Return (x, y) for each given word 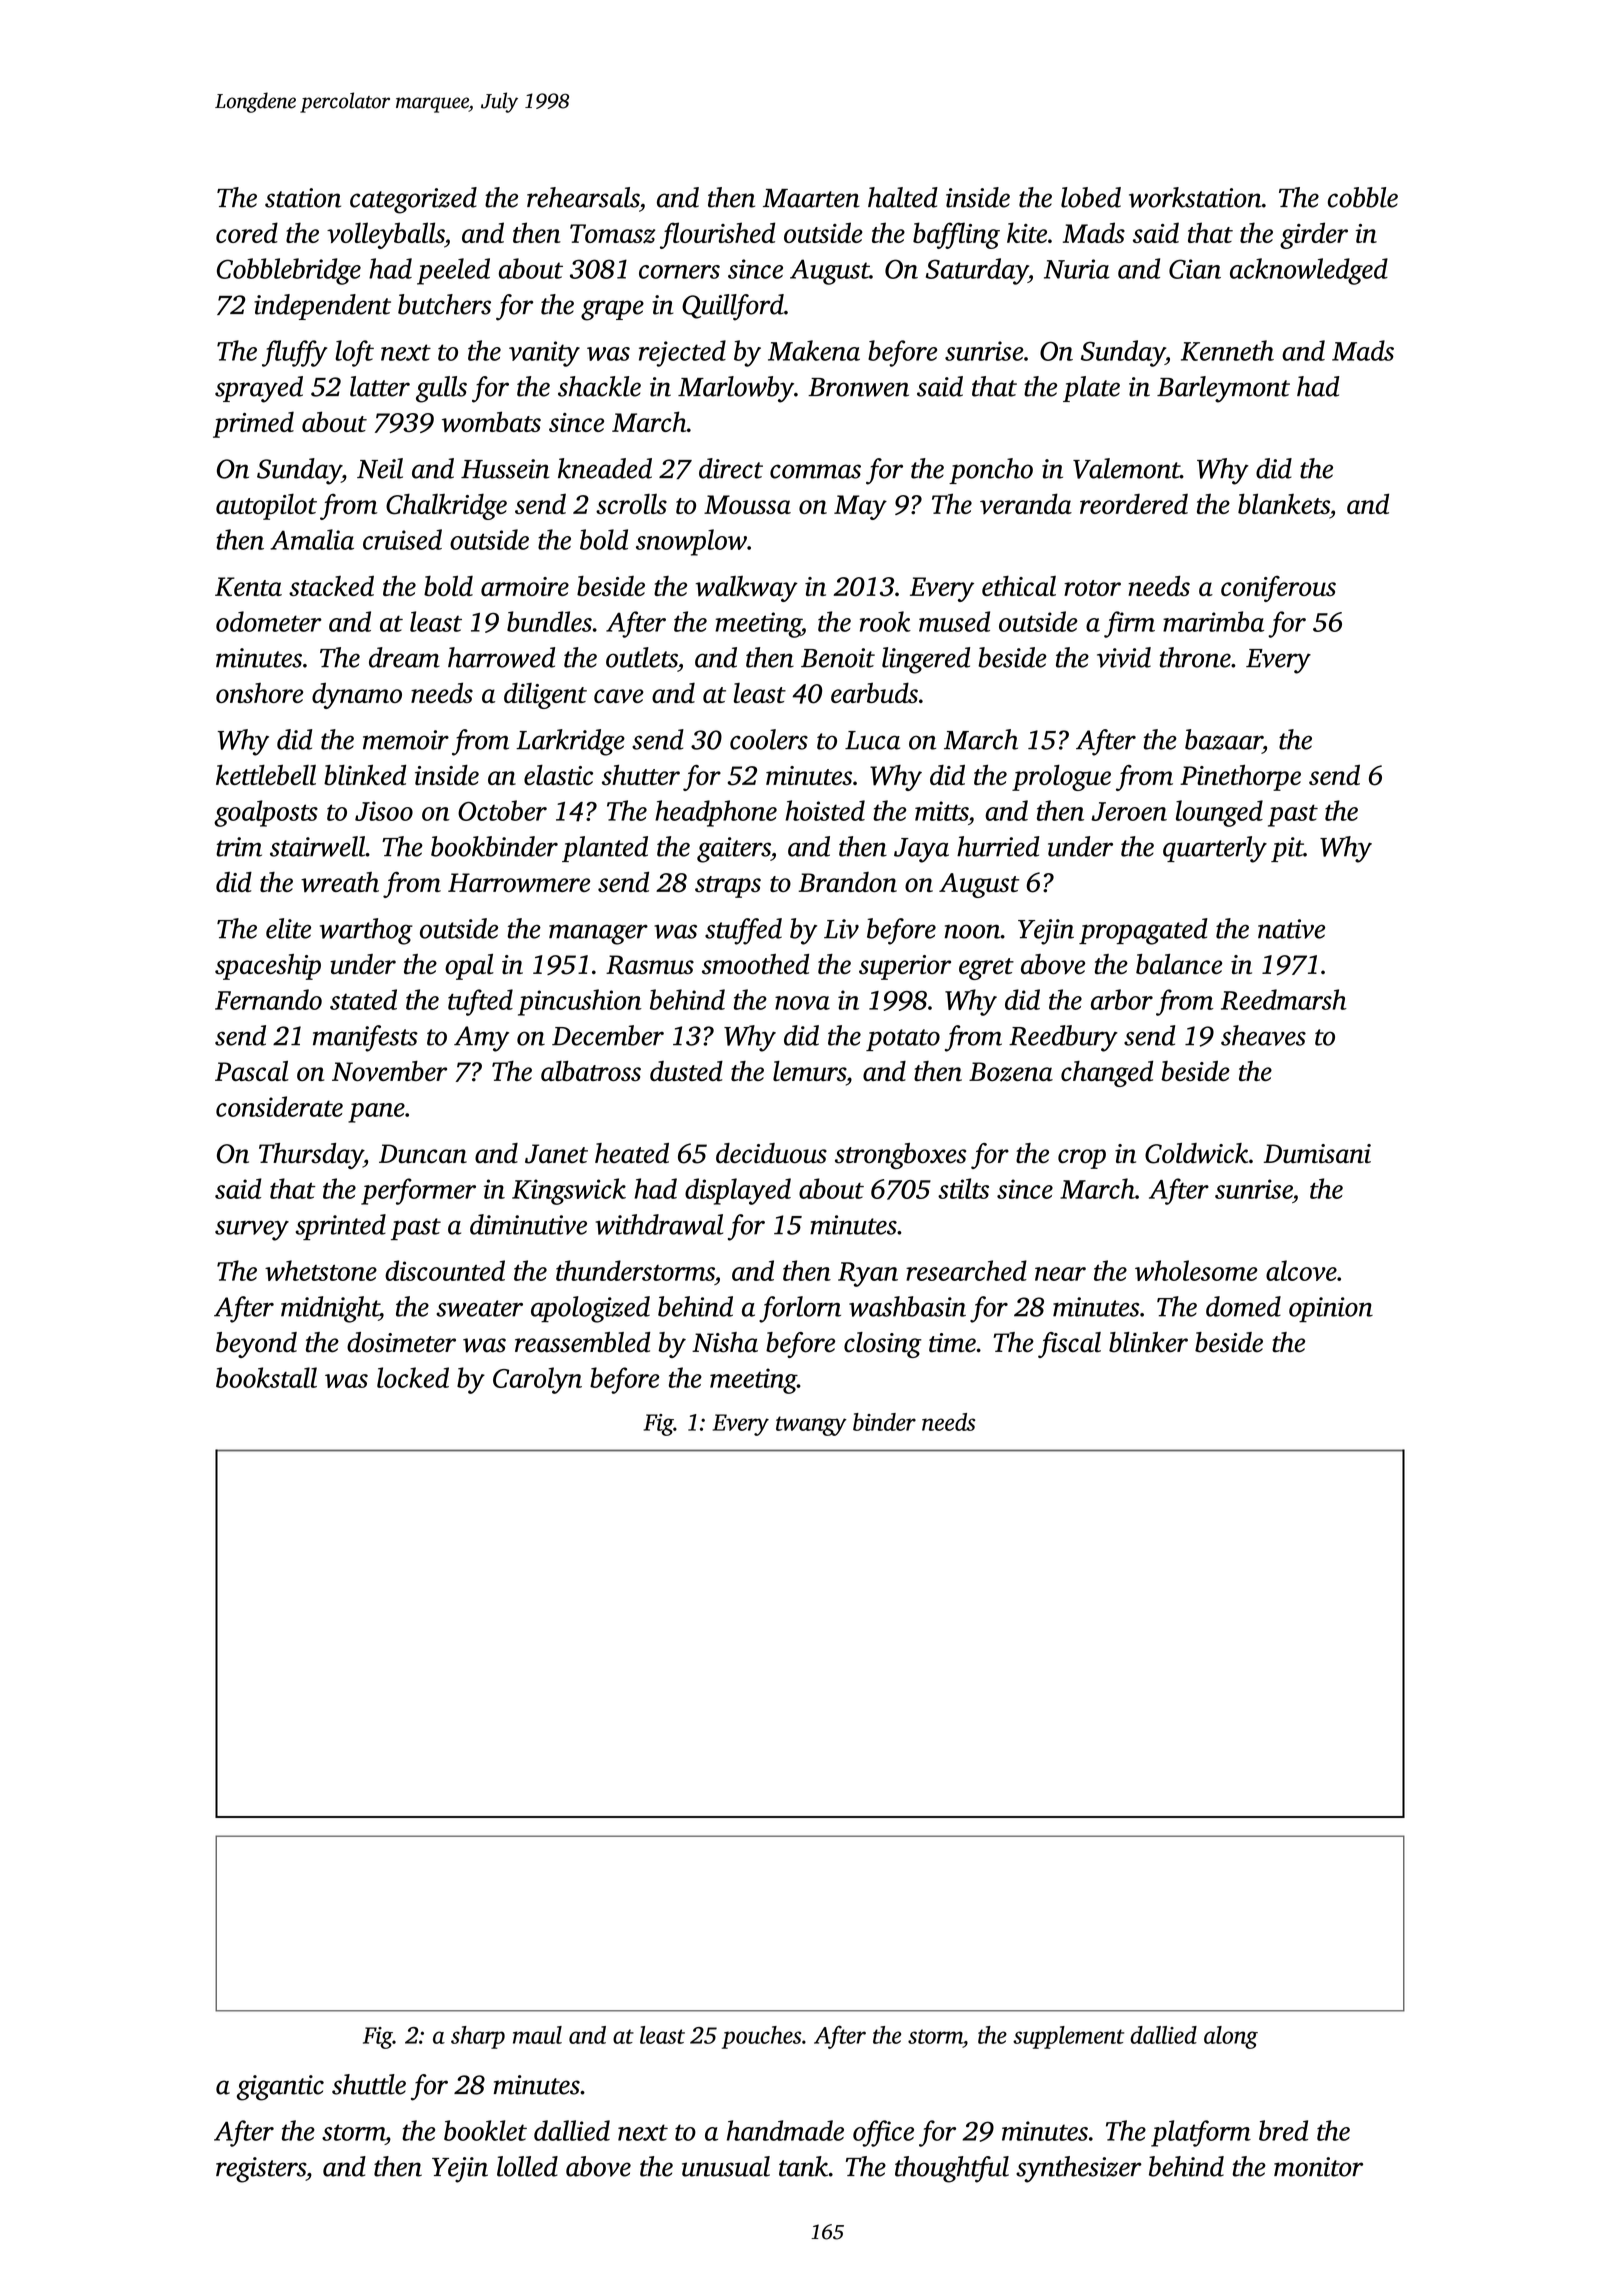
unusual (726, 2166)
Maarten (811, 198)
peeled (453, 271)
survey (252, 1230)
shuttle (369, 2084)
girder (1314, 235)
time (952, 1343)
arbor (1122, 999)
